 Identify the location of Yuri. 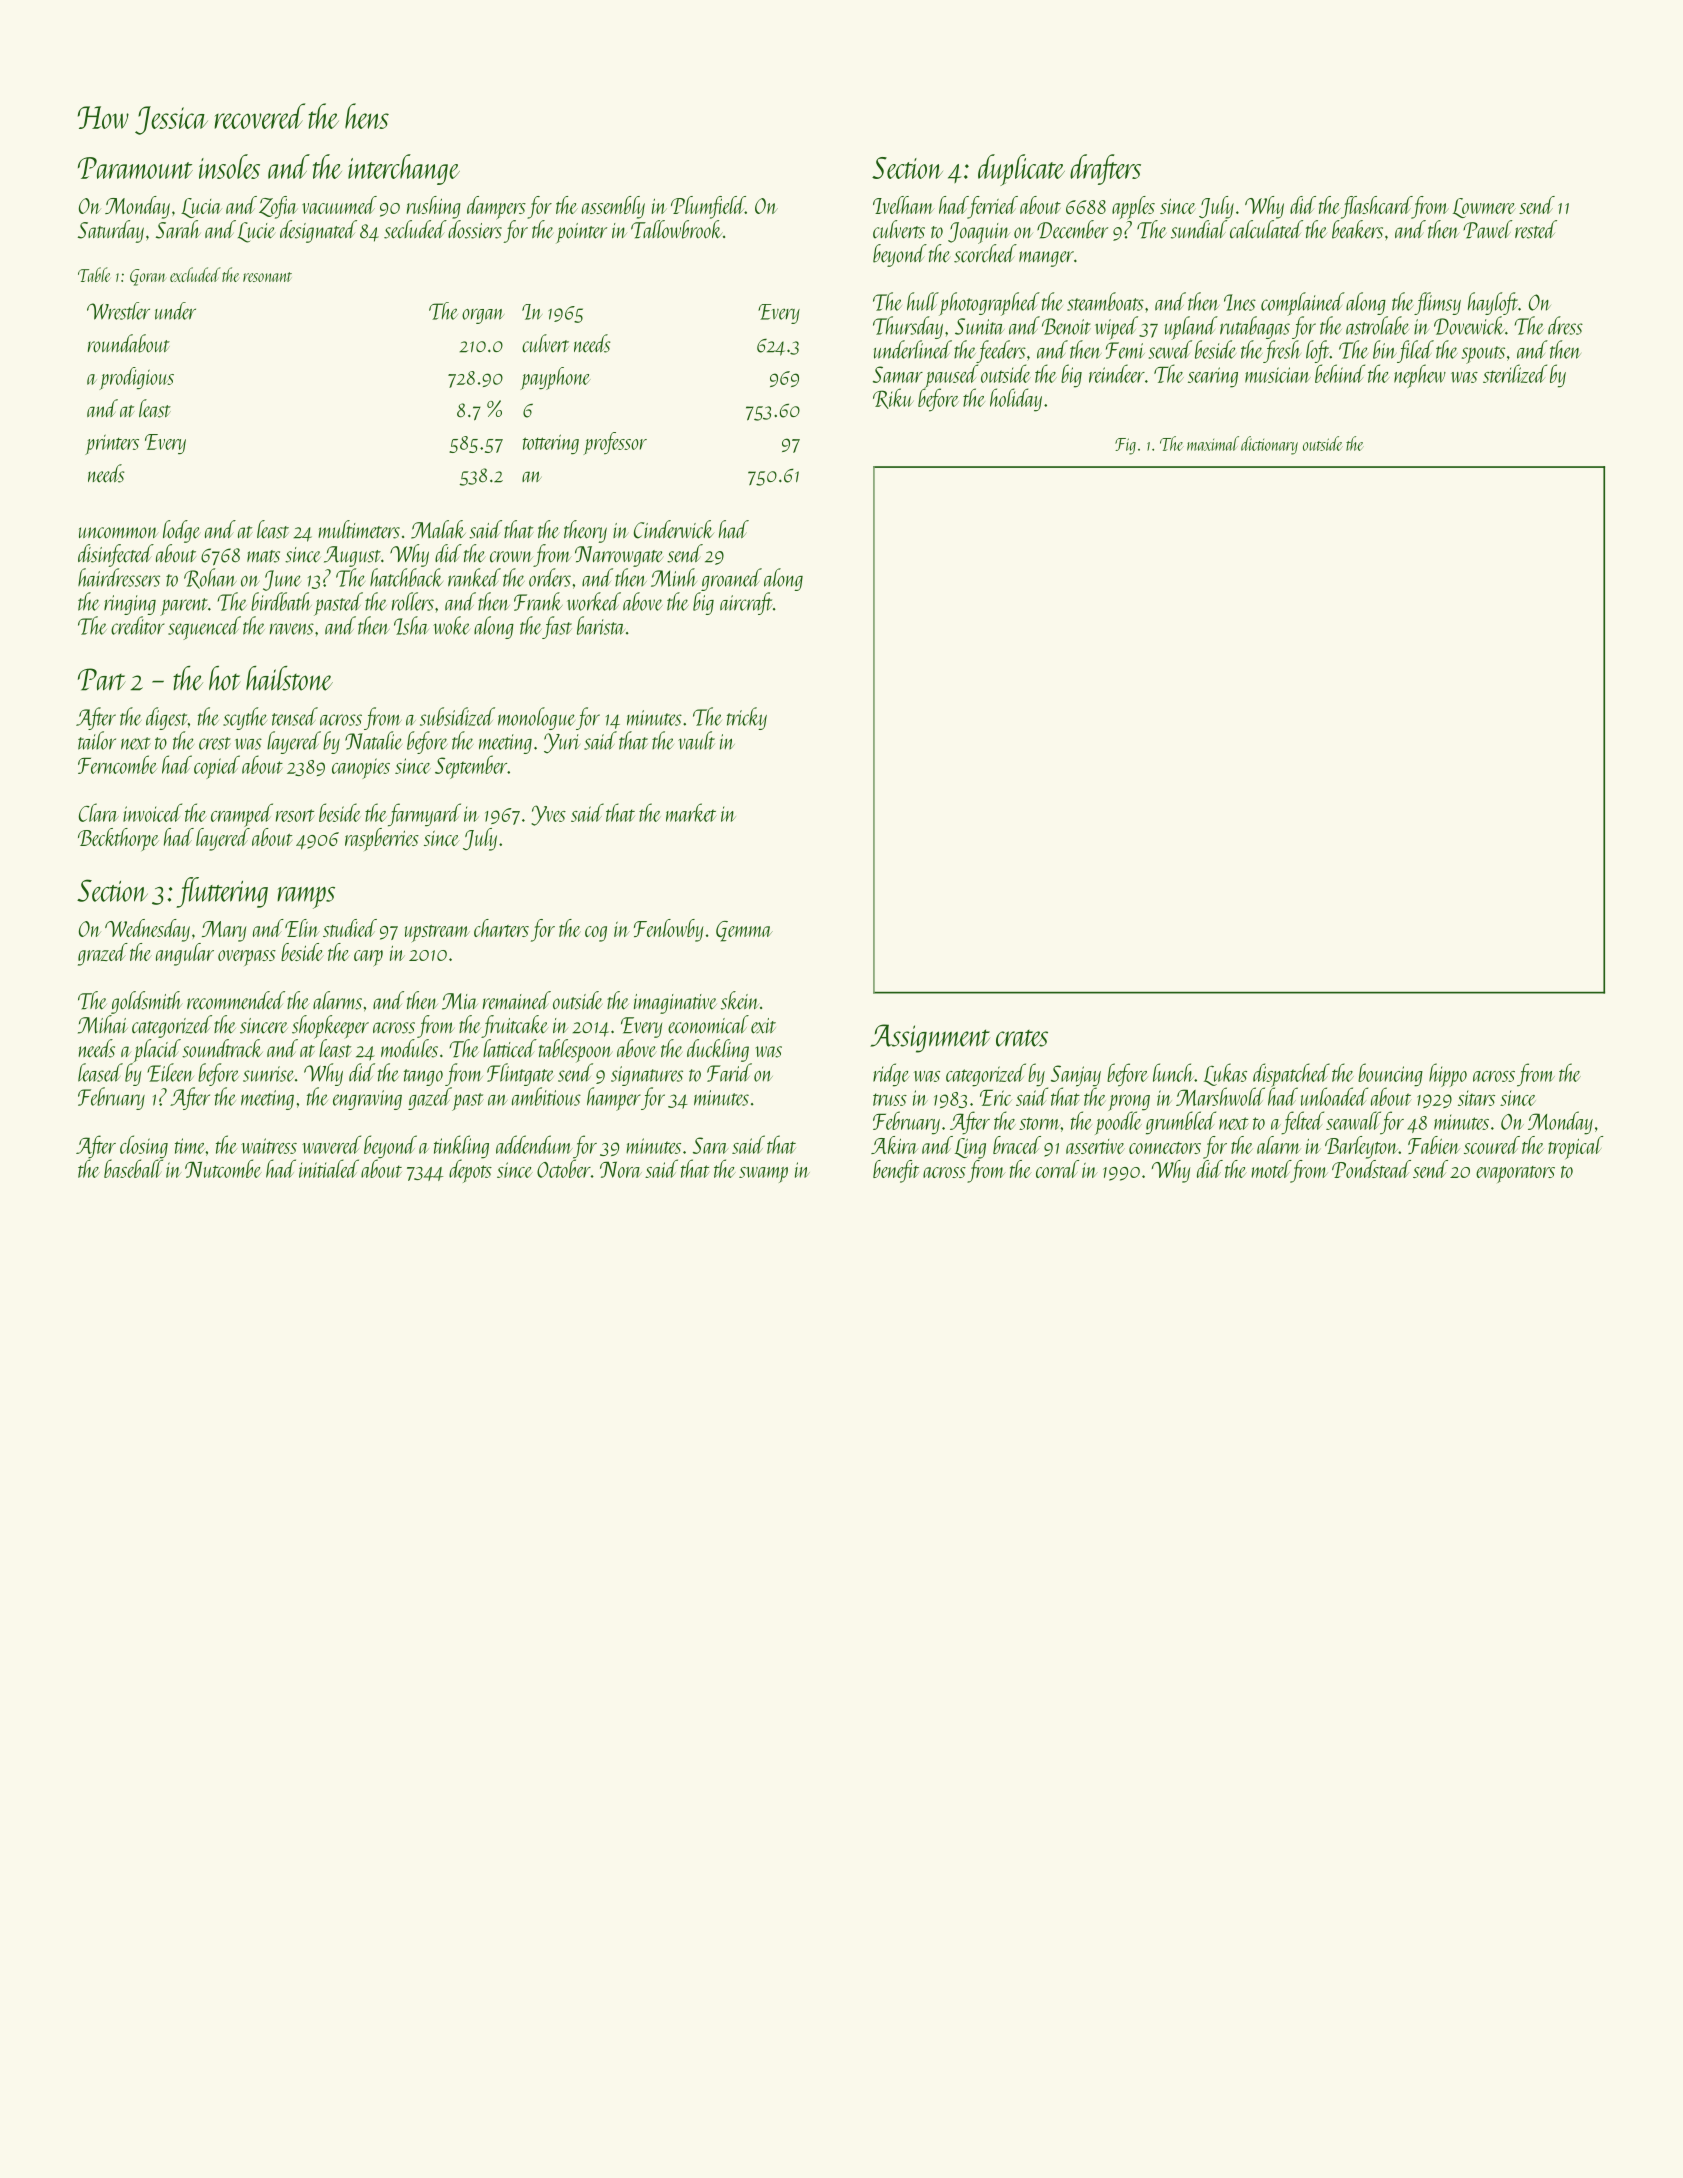
(562, 743).
